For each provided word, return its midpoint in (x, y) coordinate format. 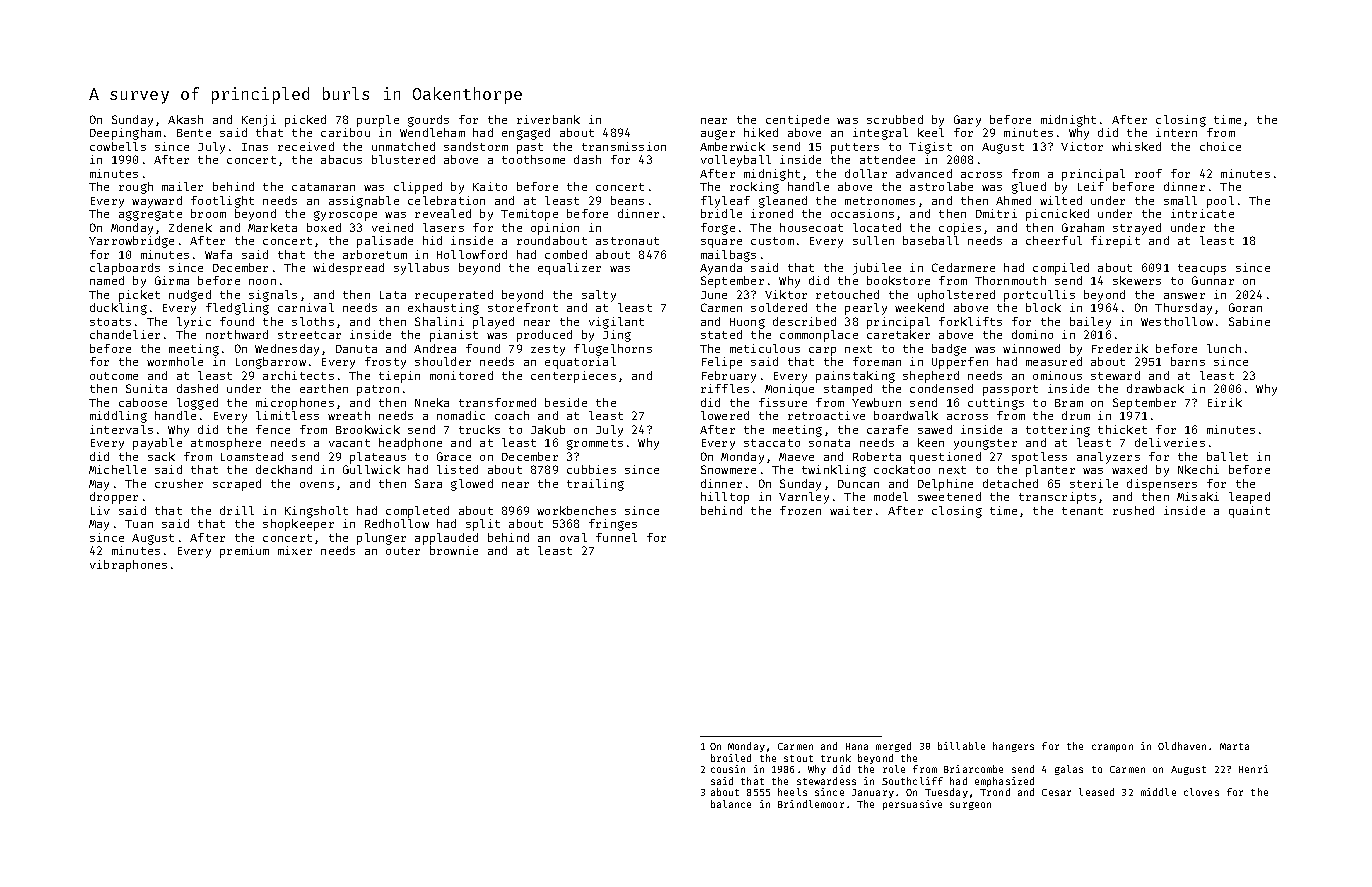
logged (197, 404)
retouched (847, 294)
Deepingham (125, 134)
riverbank (548, 119)
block (1043, 307)
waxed (1129, 469)
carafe (887, 429)
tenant (1082, 511)
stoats (110, 322)
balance (731, 804)
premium (244, 552)
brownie (454, 550)
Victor (1082, 146)
